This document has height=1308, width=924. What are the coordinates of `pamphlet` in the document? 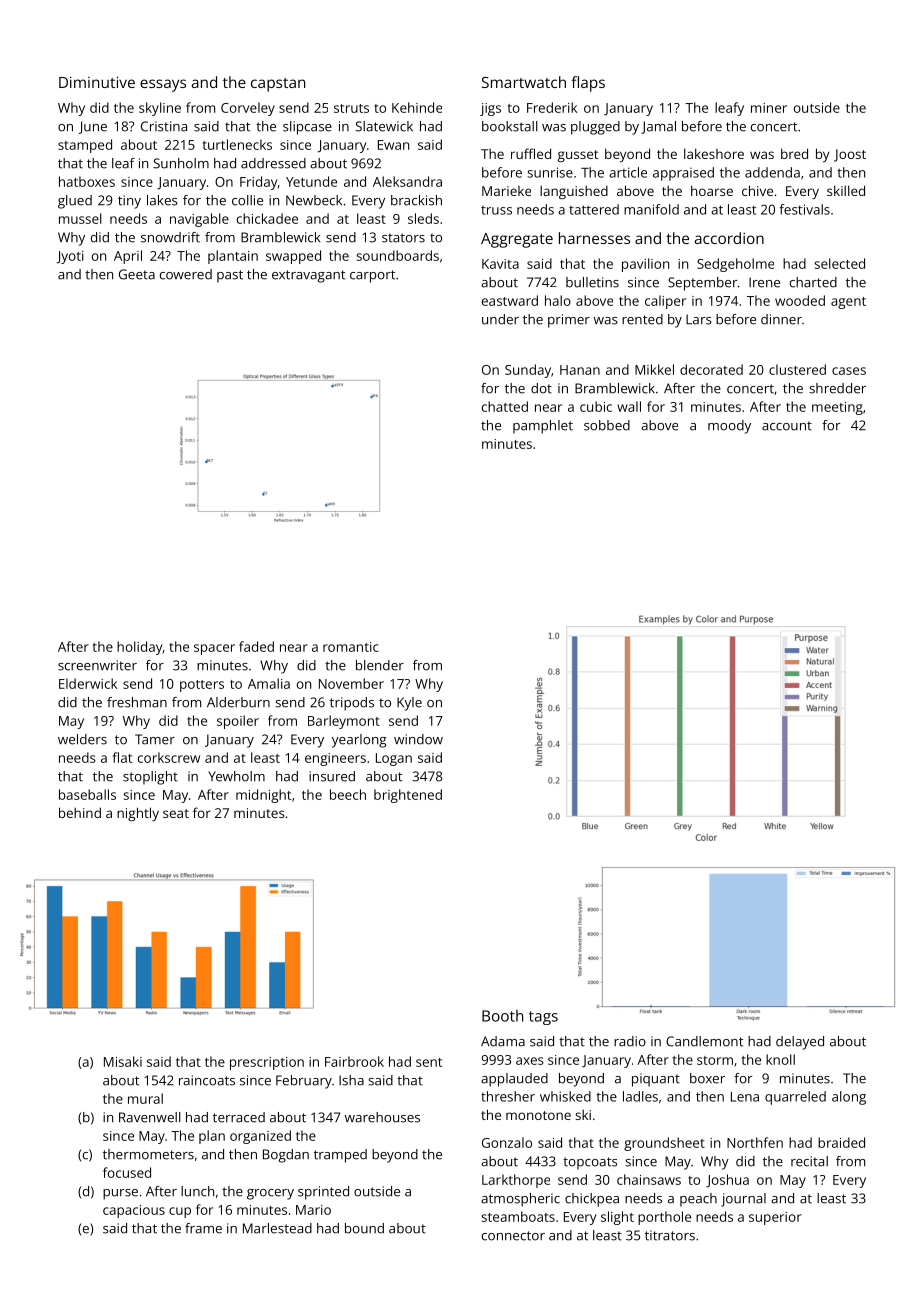 It's located at (543, 427).
